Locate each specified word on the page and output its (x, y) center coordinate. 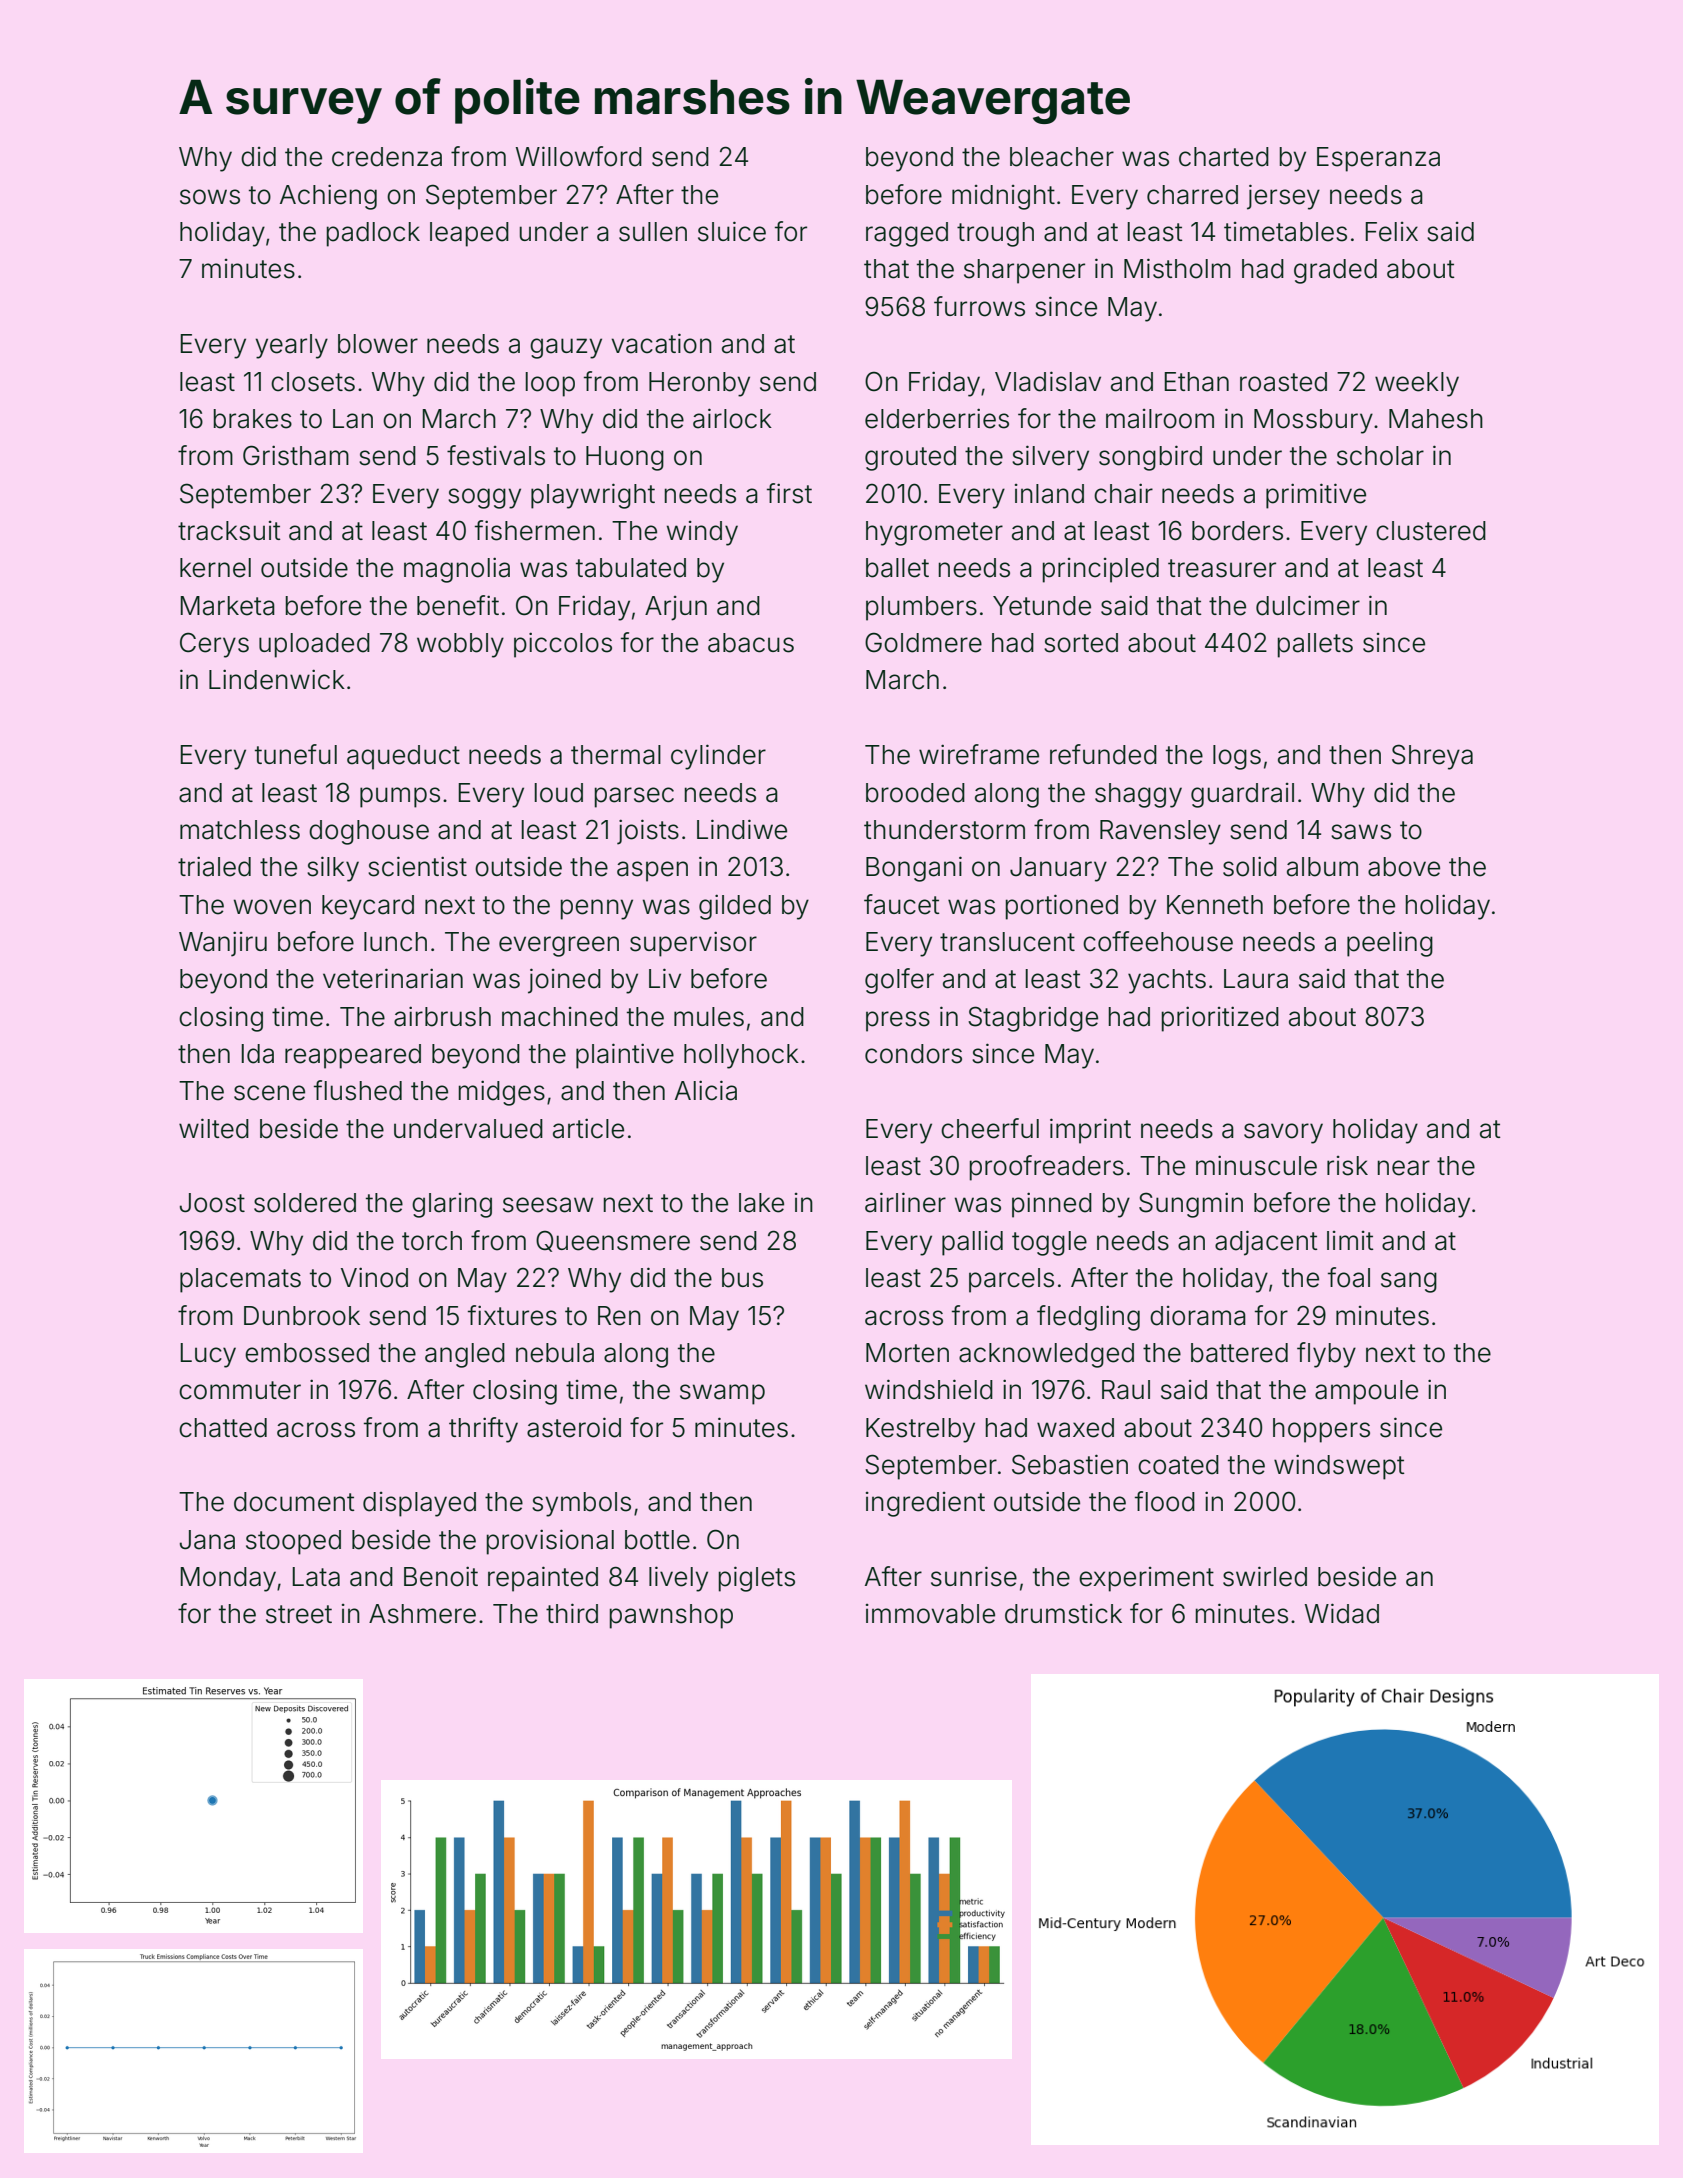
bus (742, 1278)
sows (210, 197)
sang (1409, 1282)
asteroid (574, 1427)
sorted (1081, 643)
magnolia (457, 570)
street (299, 1614)
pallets (1315, 645)
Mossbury (1313, 421)
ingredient (925, 1504)
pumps (400, 797)
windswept (1339, 1467)
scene (269, 1093)
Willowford (579, 156)
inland (1049, 494)
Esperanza (1378, 159)
